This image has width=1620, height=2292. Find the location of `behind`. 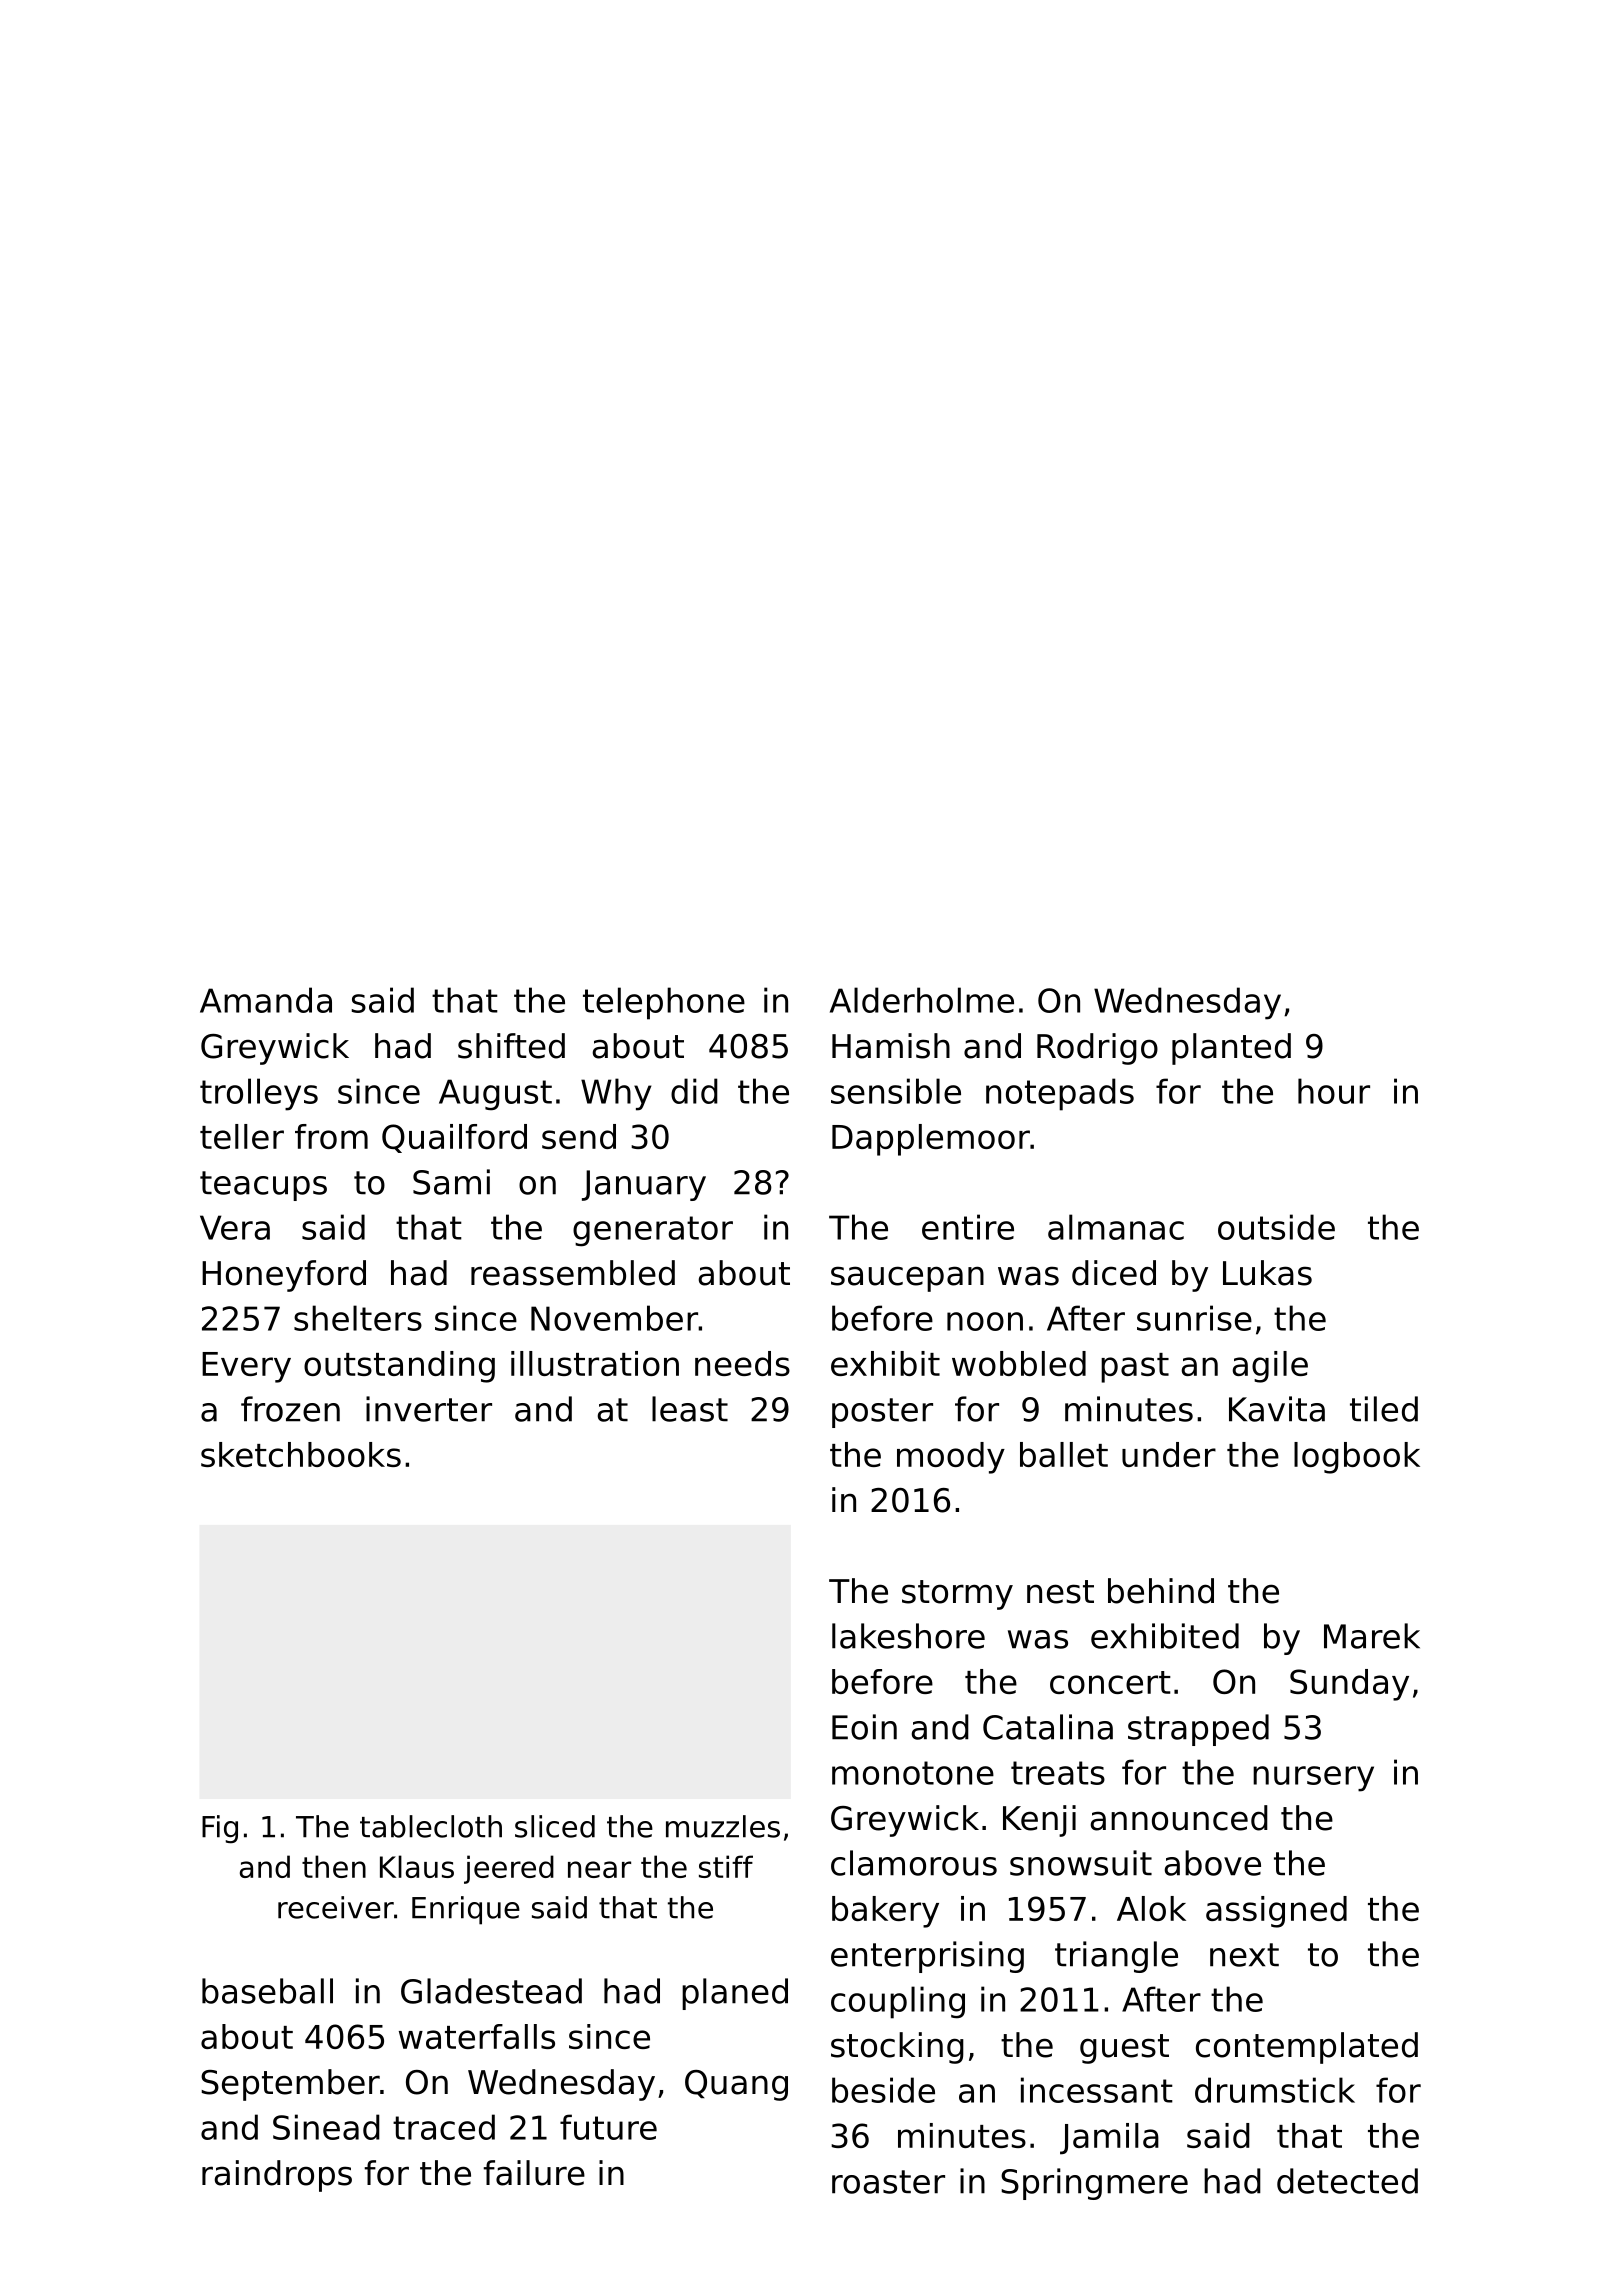

behind is located at coordinates (1161, 1591).
